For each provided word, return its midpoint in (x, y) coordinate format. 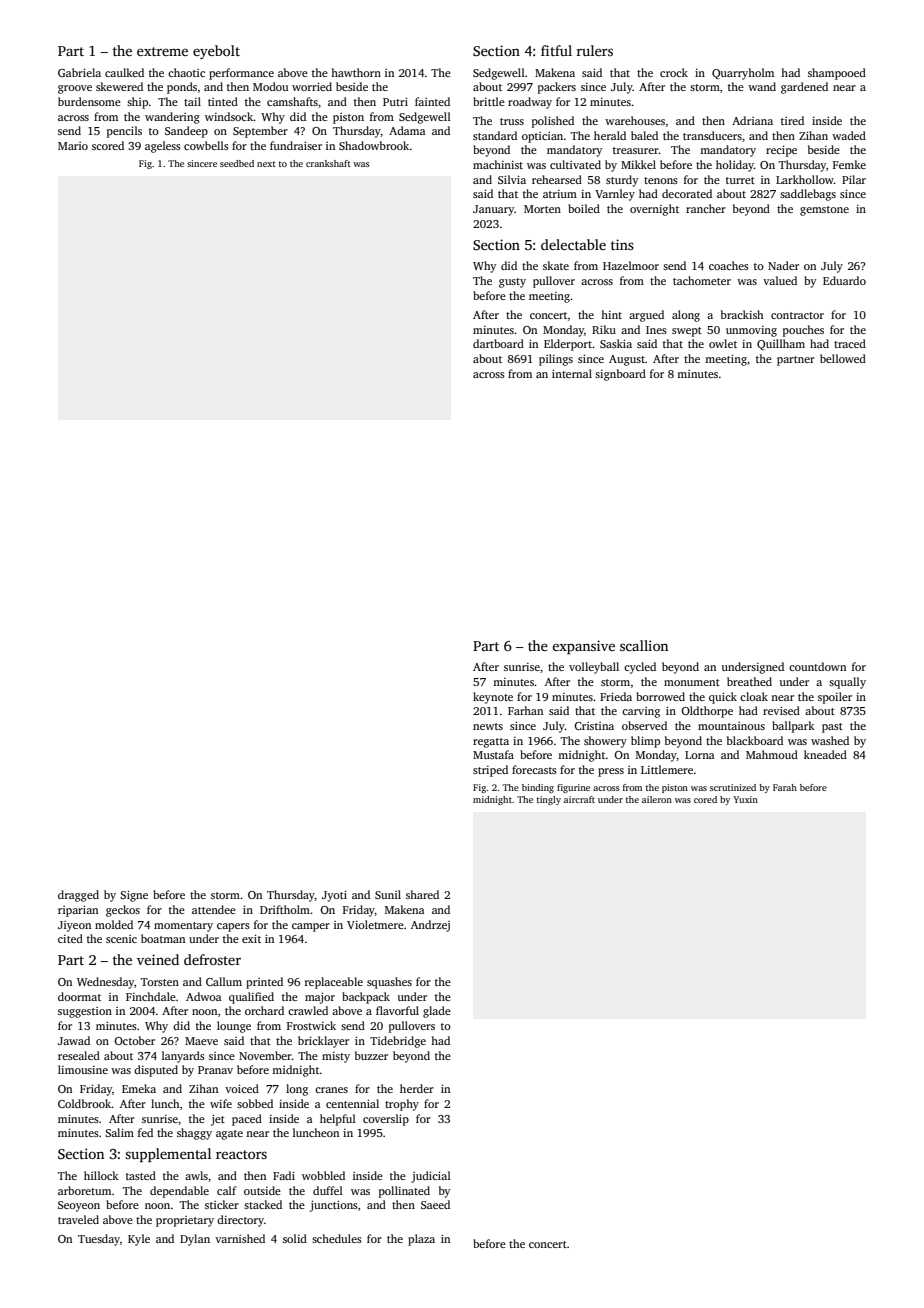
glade (437, 1012)
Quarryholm (743, 74)
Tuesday (99, 1240)
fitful (556, 50)
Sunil (388, 894)
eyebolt (216, 52)
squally (847, 683)
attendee (214, 909)
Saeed (435, 1204)
